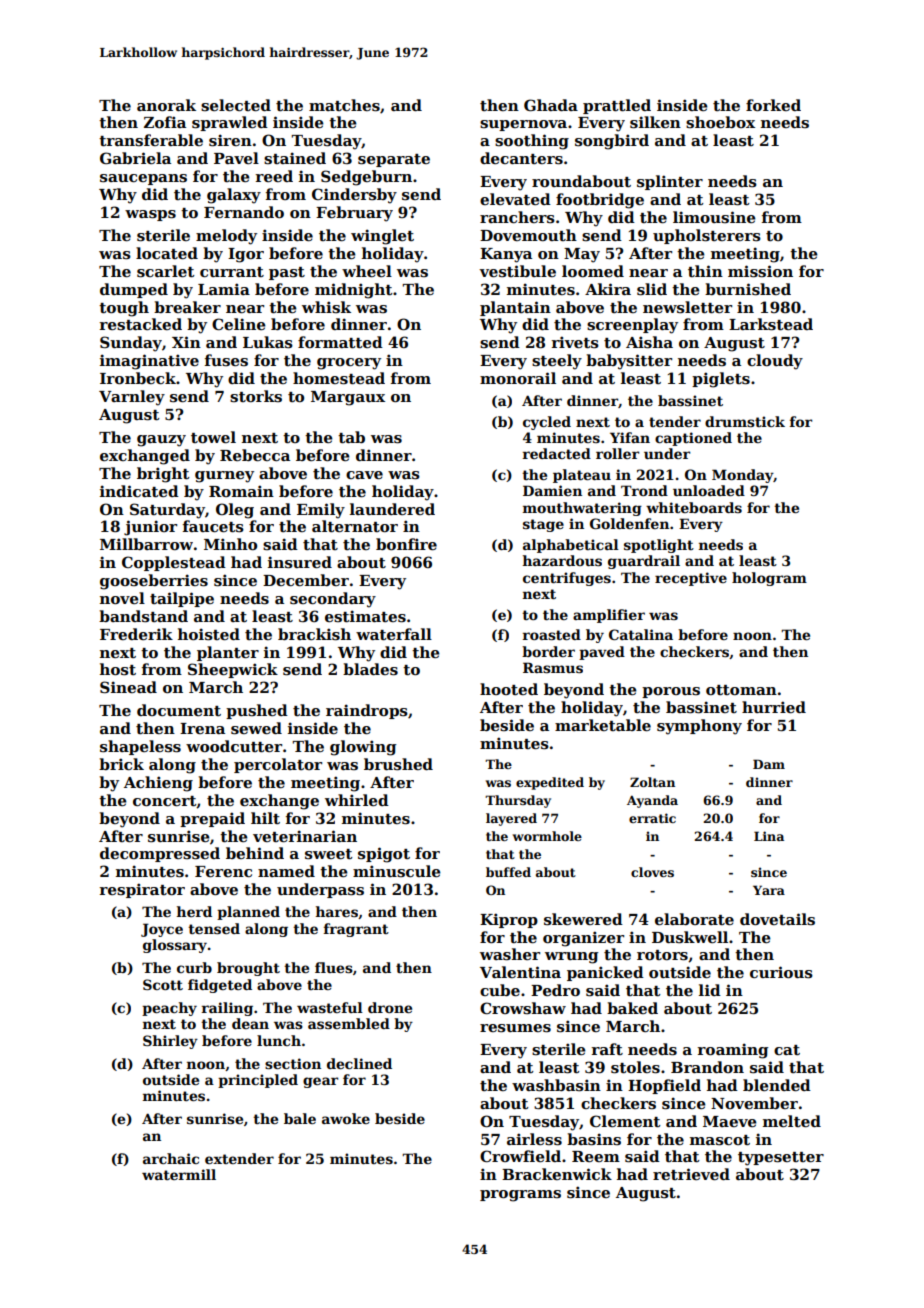 The width and height of the screenshot is (924, 1308). I want to click on wasps, so click(150, 215).
